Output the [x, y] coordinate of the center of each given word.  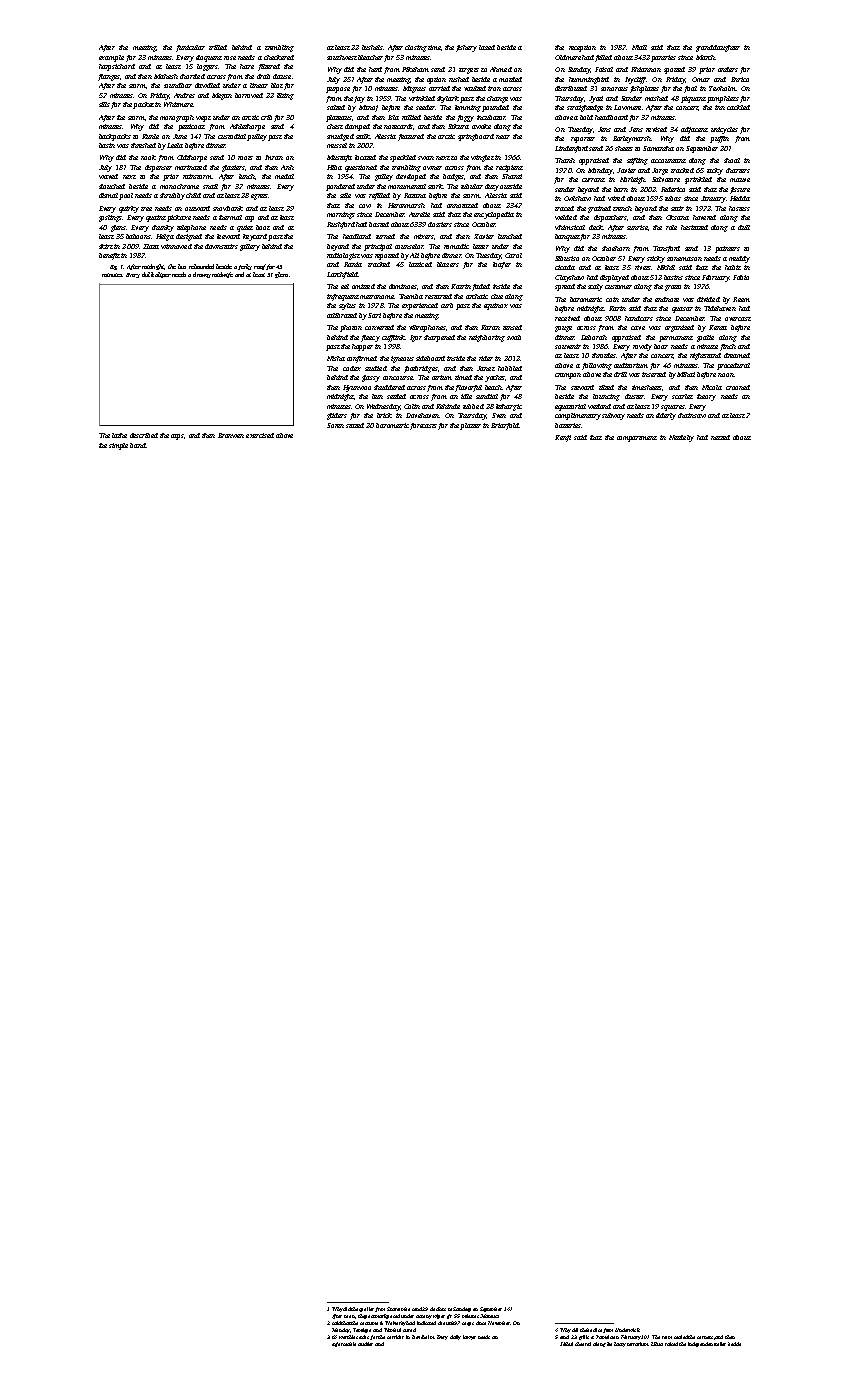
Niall [639, 47]
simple [118, 446]
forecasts [423, 426]
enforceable [344, 1344]
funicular [190, 48]
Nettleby [681, 438]
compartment [637, 439]
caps [177, 437]
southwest [342, 57]
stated [355, 425]
